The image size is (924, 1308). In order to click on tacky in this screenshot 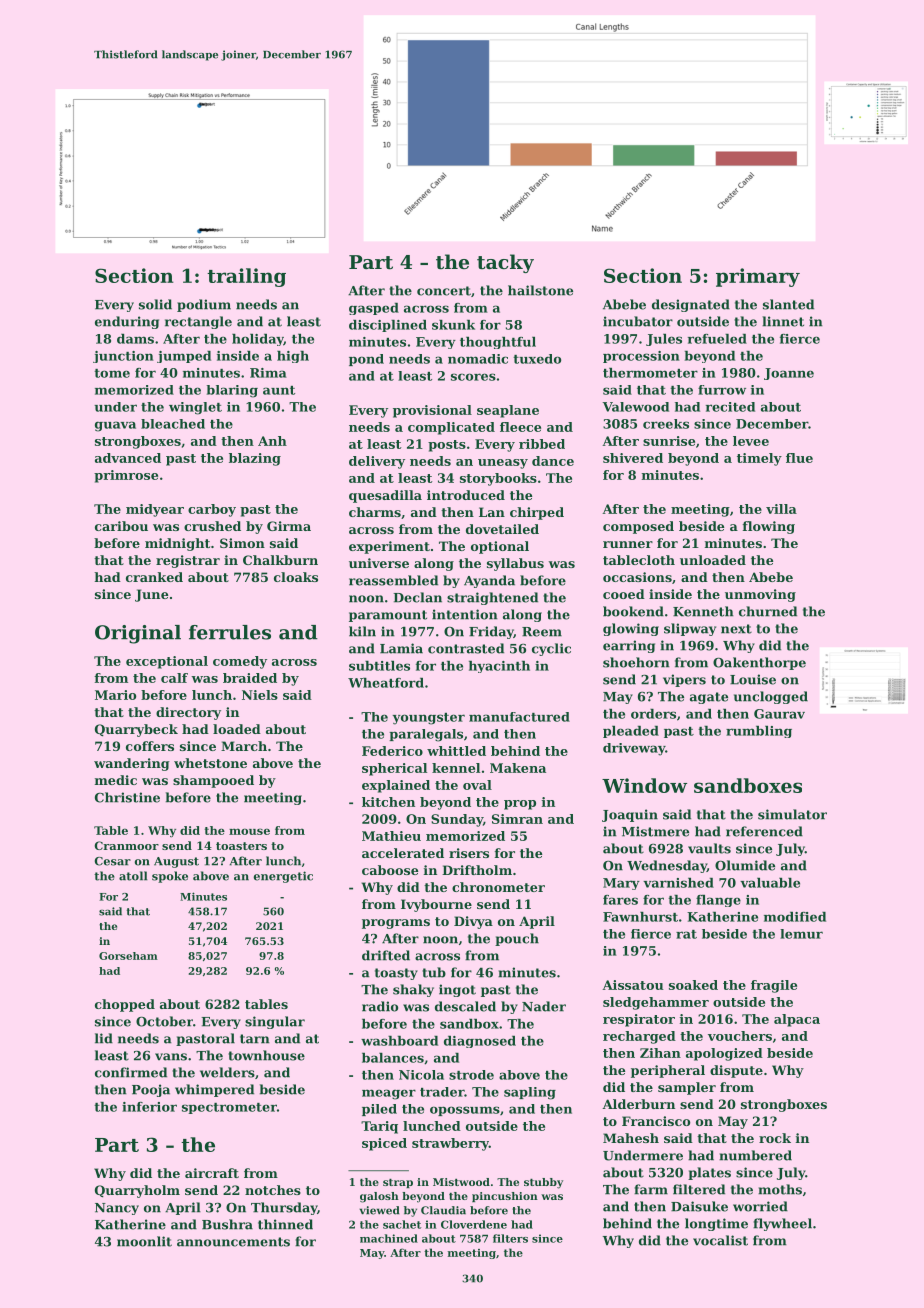, I will do `click(505, 263)`.
